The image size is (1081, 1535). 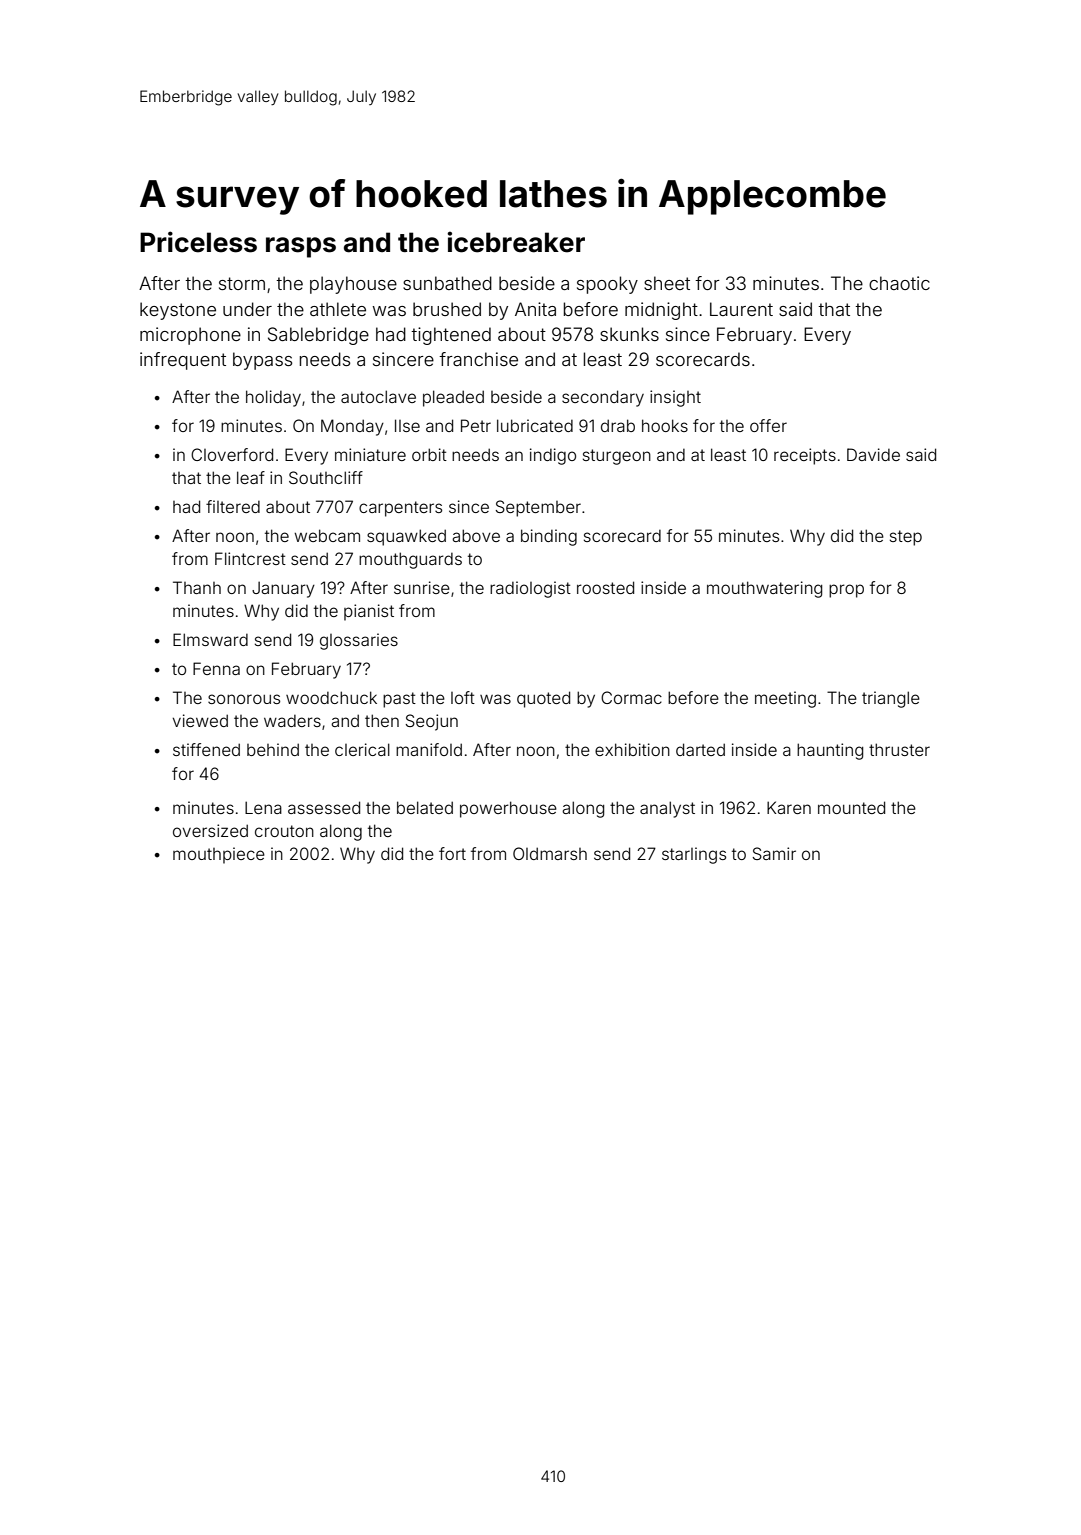 What do you see at coordinates (353, 285) in the page?
I see `playhouse` at bounding box center [353, 285].
